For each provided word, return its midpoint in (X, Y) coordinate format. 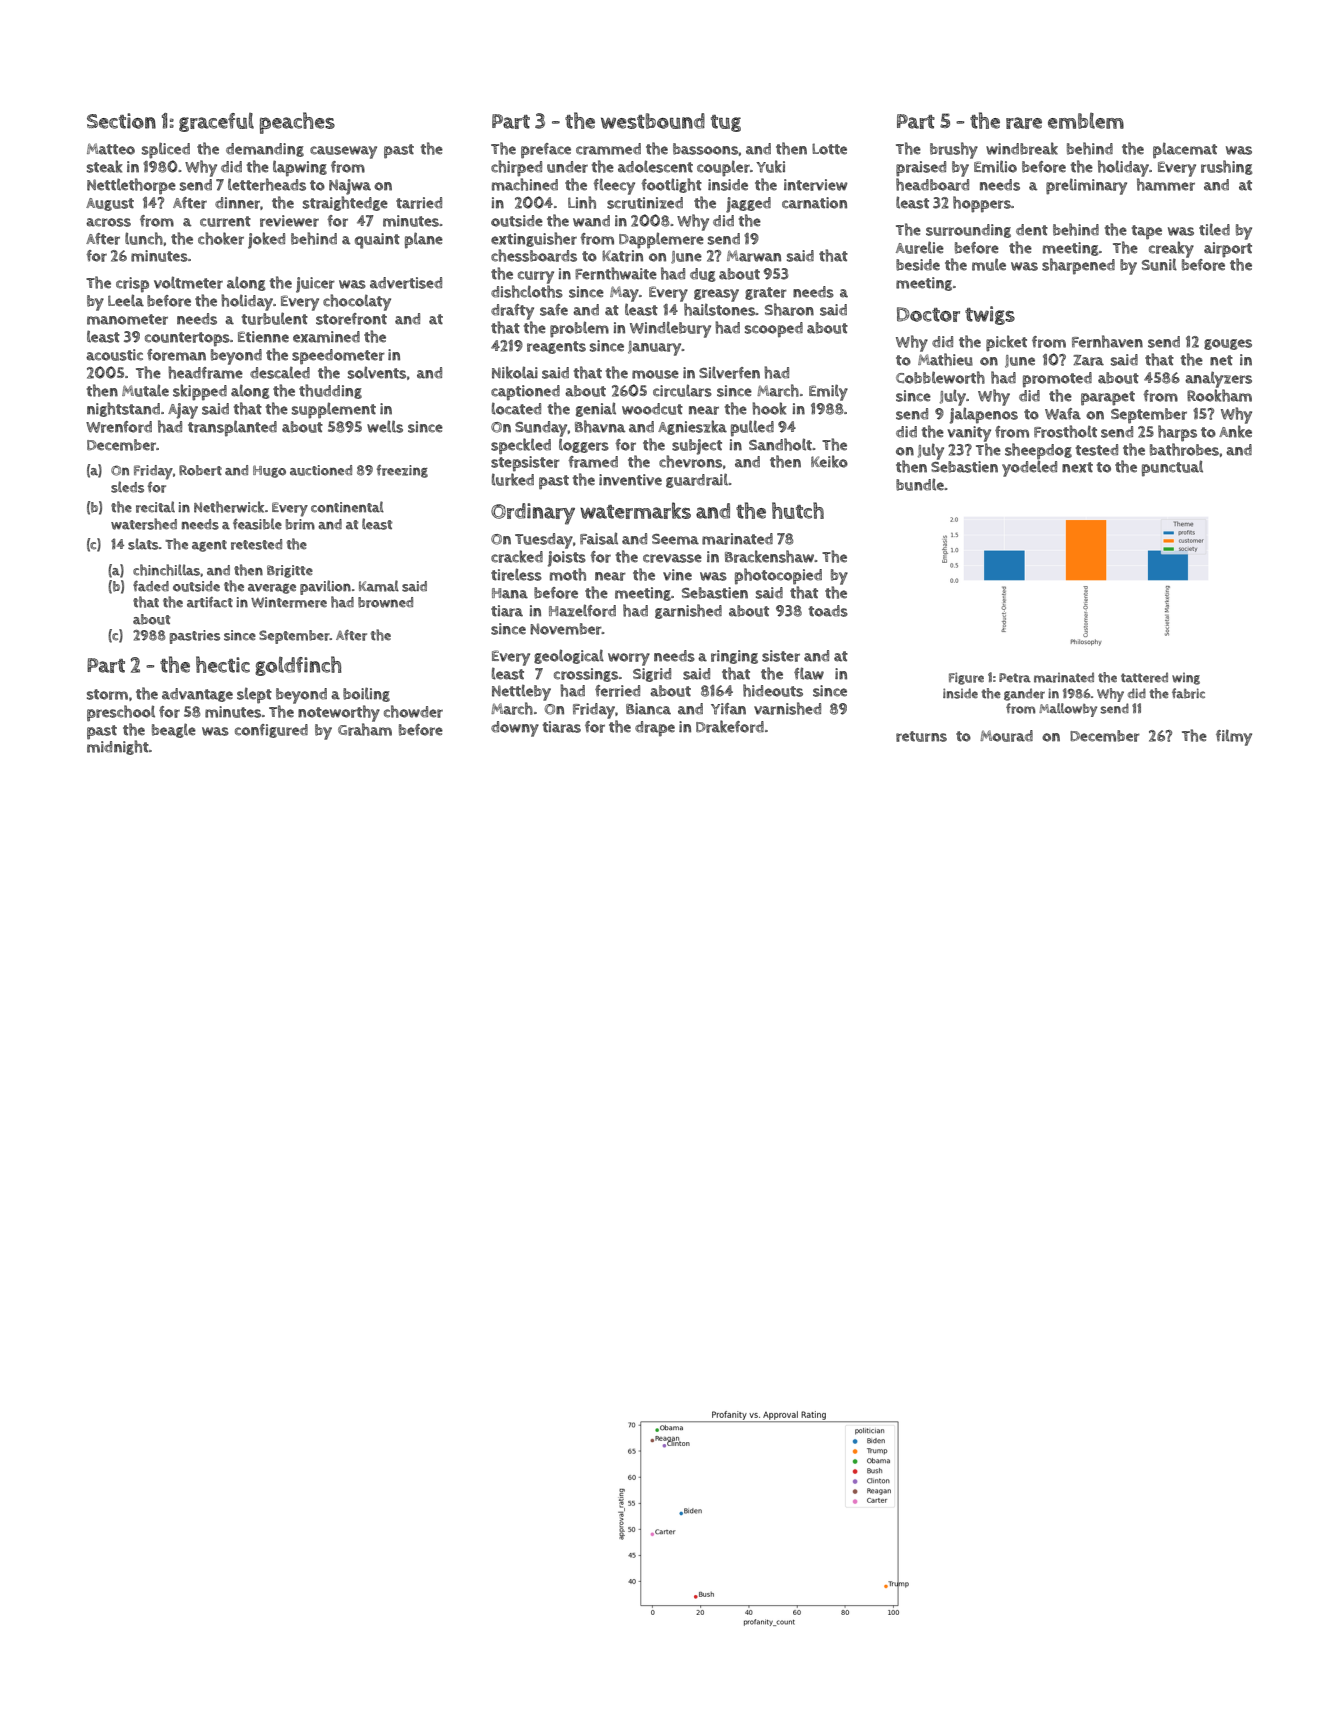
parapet (1108, 398)
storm (107, 694)
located (516, 409)
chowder (413, 711)
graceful (216, 122)
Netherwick (229, 507)
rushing (1226, 167)
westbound (653, 121)
